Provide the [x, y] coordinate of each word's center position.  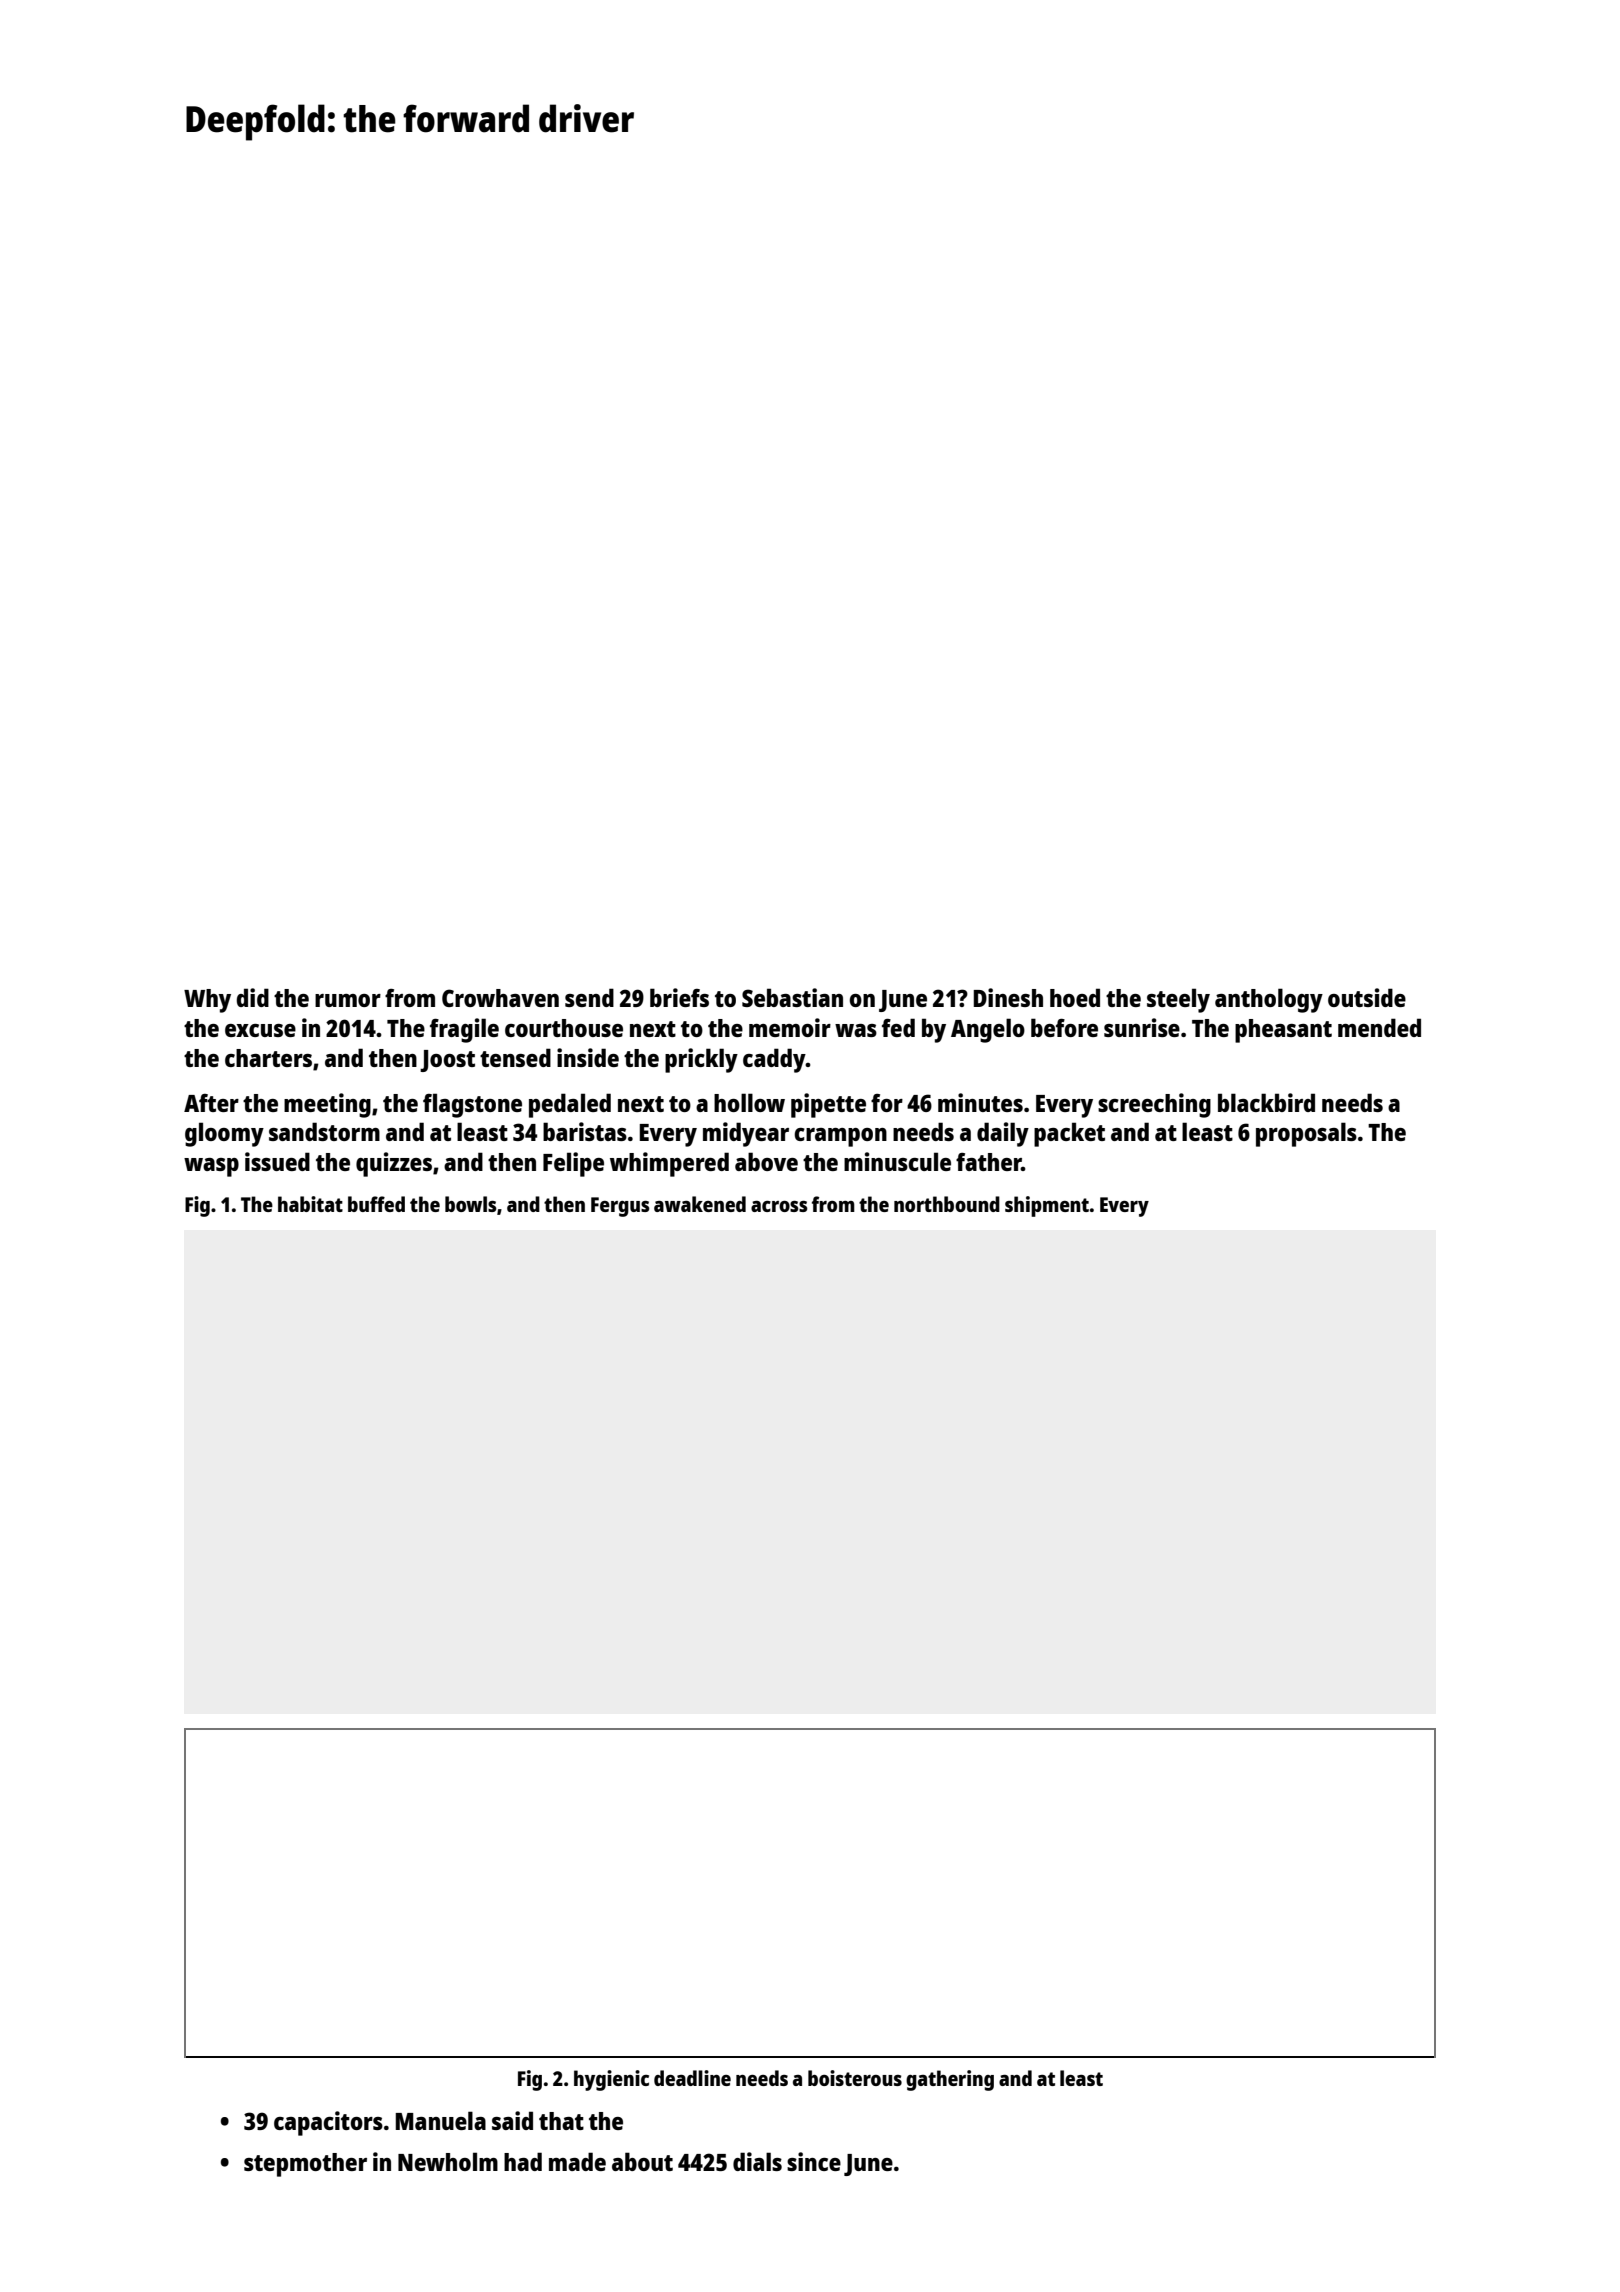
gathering [950, 2080]
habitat [310, 1204]
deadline [692, 2078]
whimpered [669, 1164]
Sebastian [792, 997]
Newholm [448, 2161]
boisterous [855, 2078]
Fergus [620, 1207]
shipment [1047, 1206]
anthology [1269, 1000]
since [814, 2161]
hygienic [611, 2080]
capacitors [328, 2123]
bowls [471, 1204]
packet [1069, 1134]
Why [207, 1001]
